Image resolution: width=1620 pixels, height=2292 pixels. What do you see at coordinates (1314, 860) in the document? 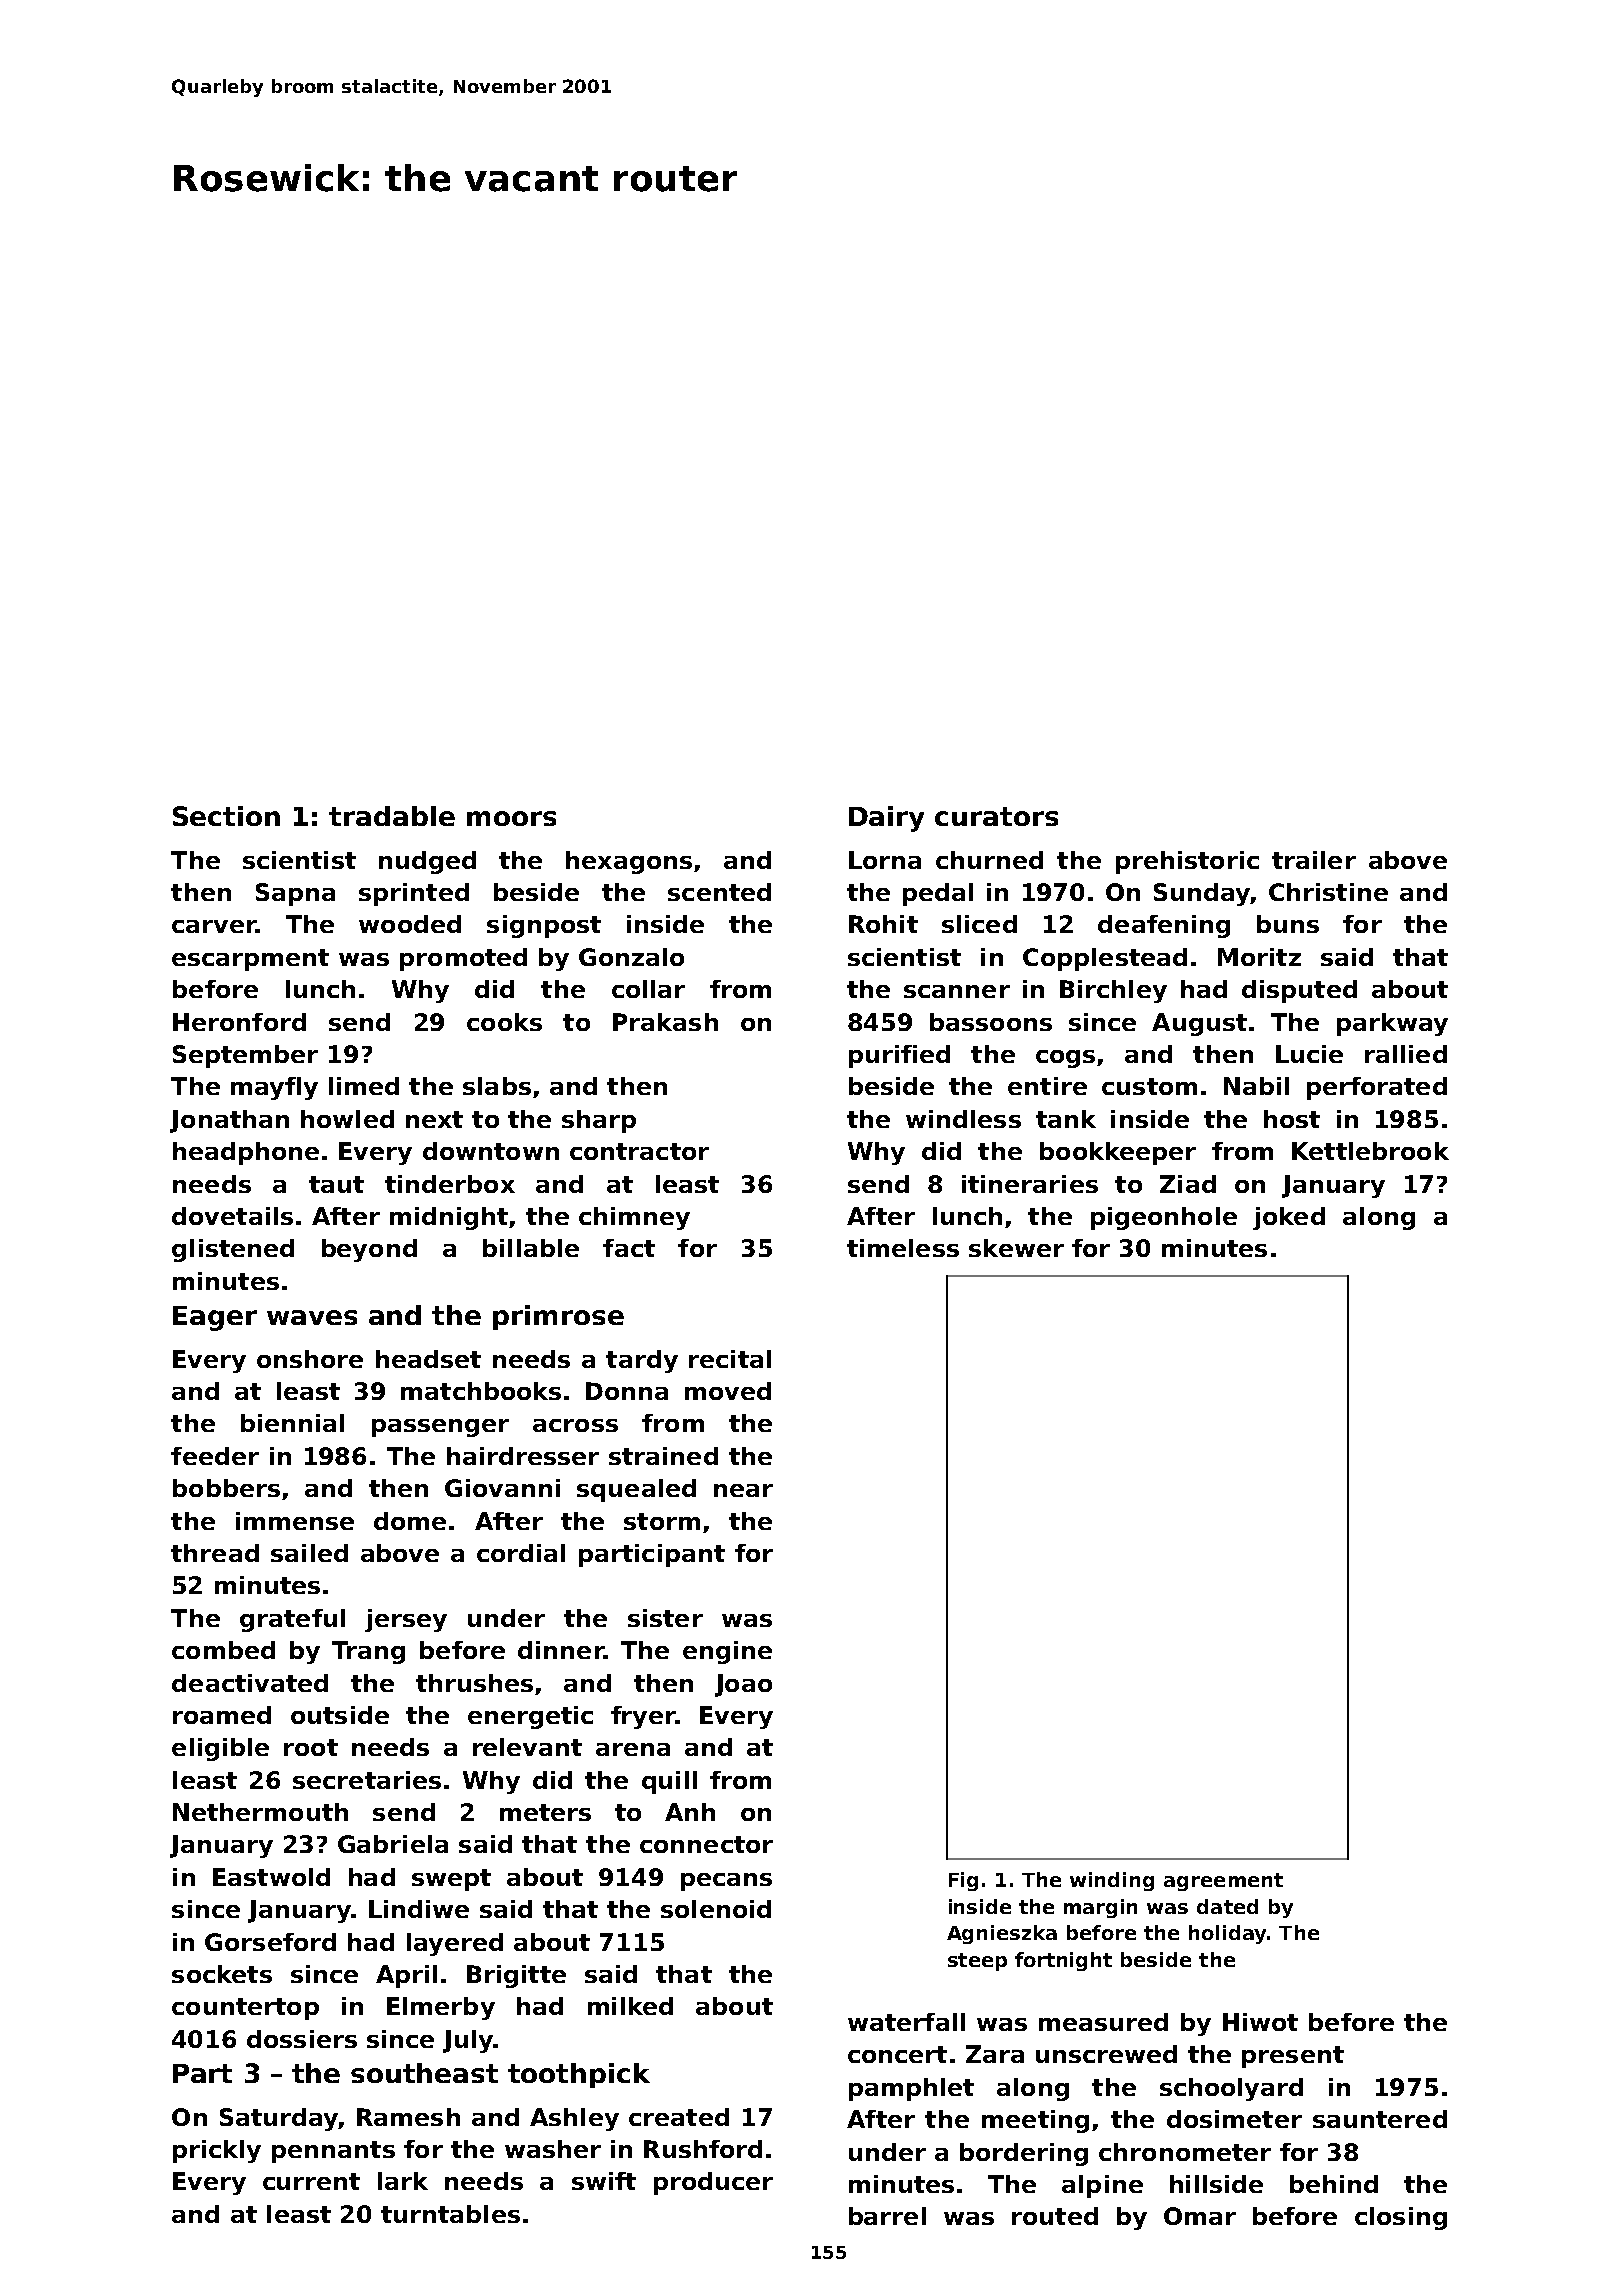
I see `trailer` at bounding box center [1314, 860].
